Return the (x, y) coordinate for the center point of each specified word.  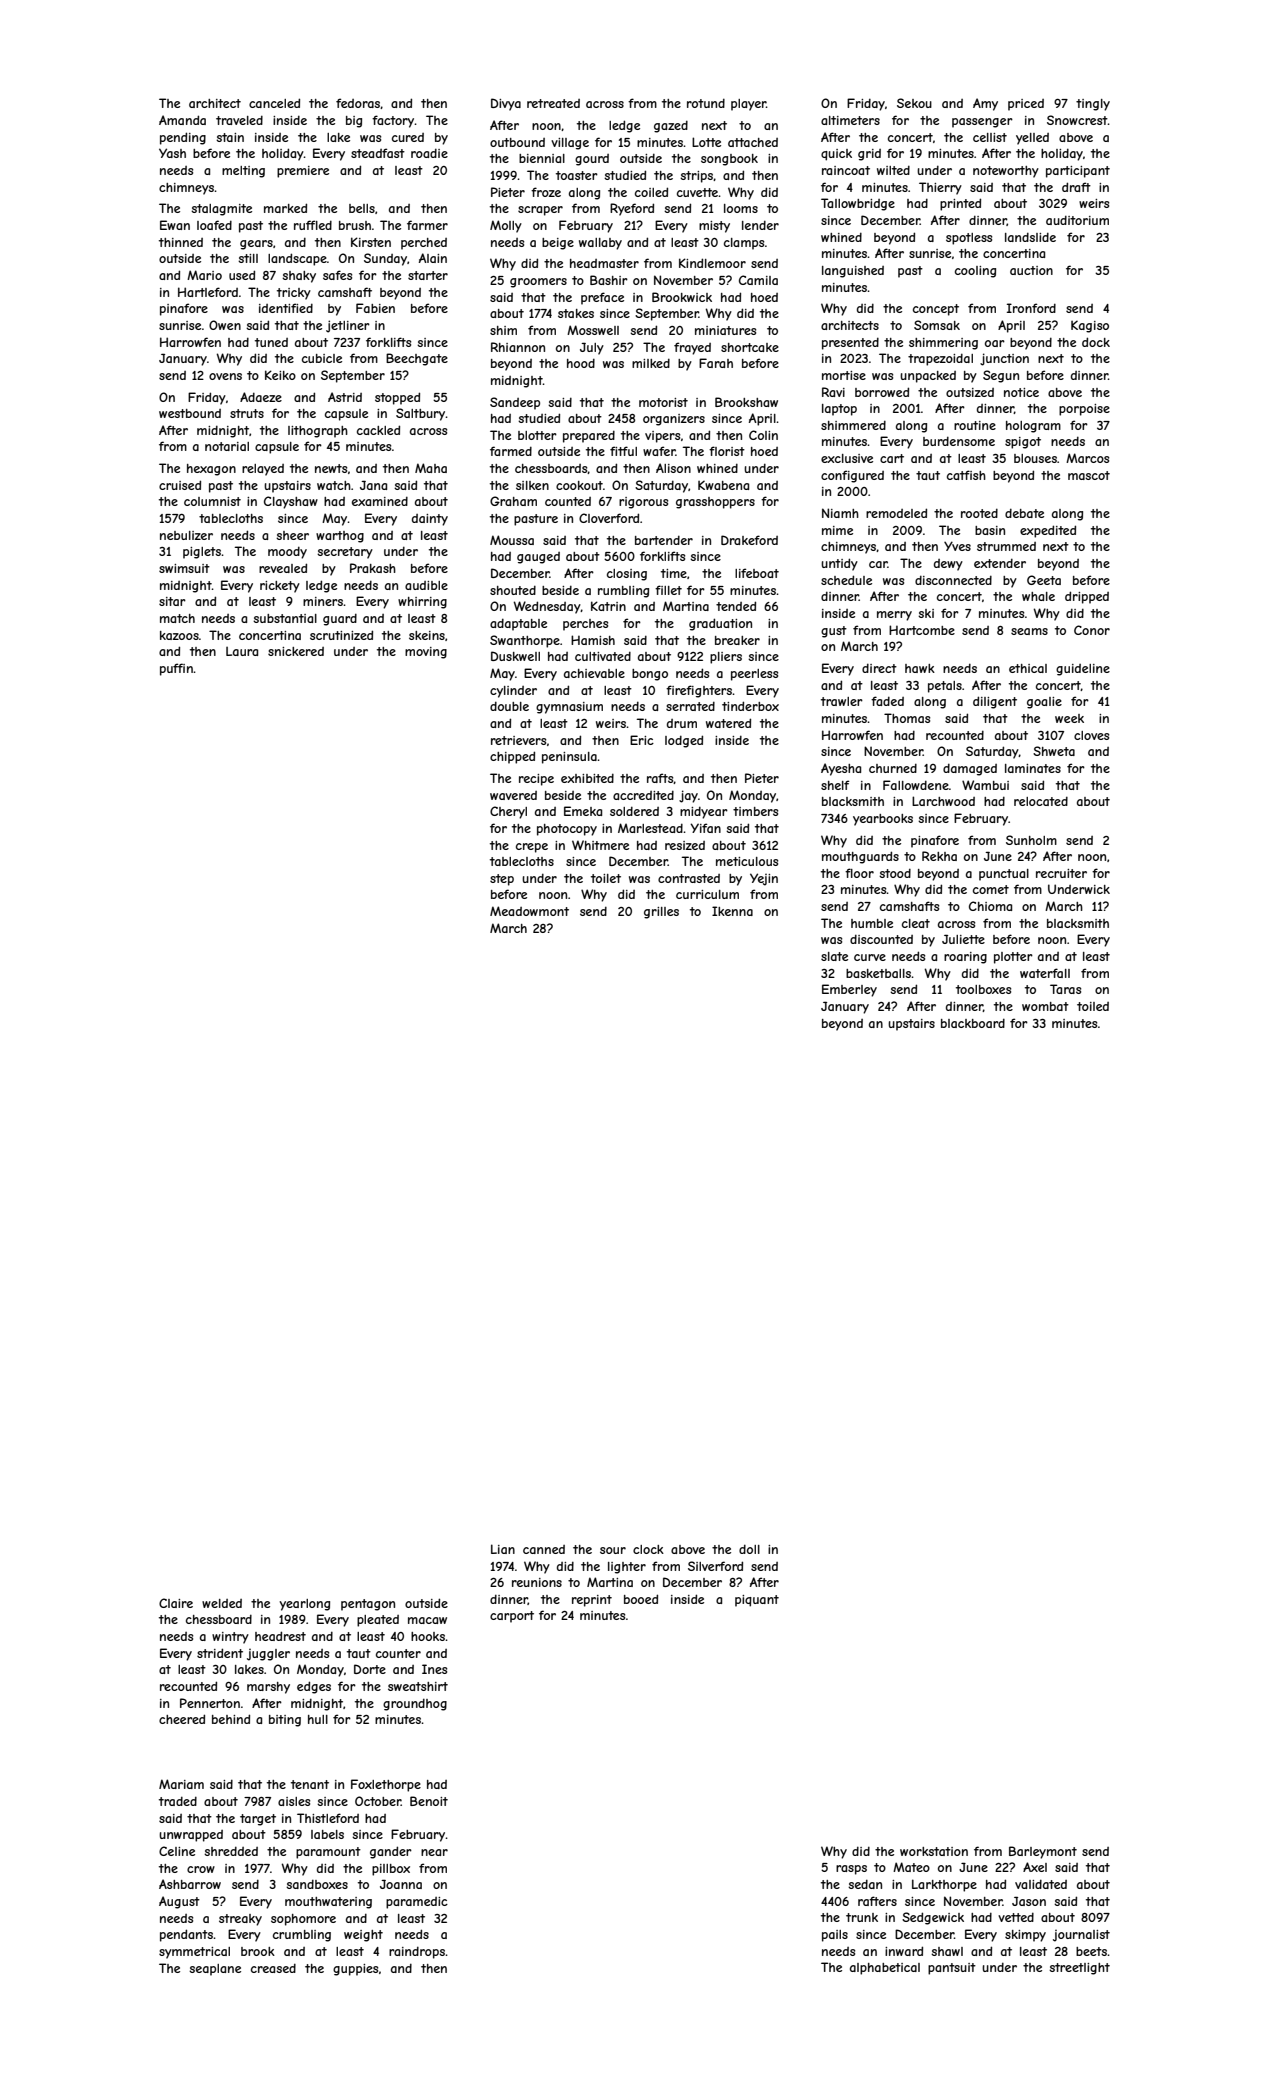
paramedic (417, 1903)
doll (749, 1549)
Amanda (182, 120)
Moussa (512, 540)
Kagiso (1090, 327)
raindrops (417, 1952)
